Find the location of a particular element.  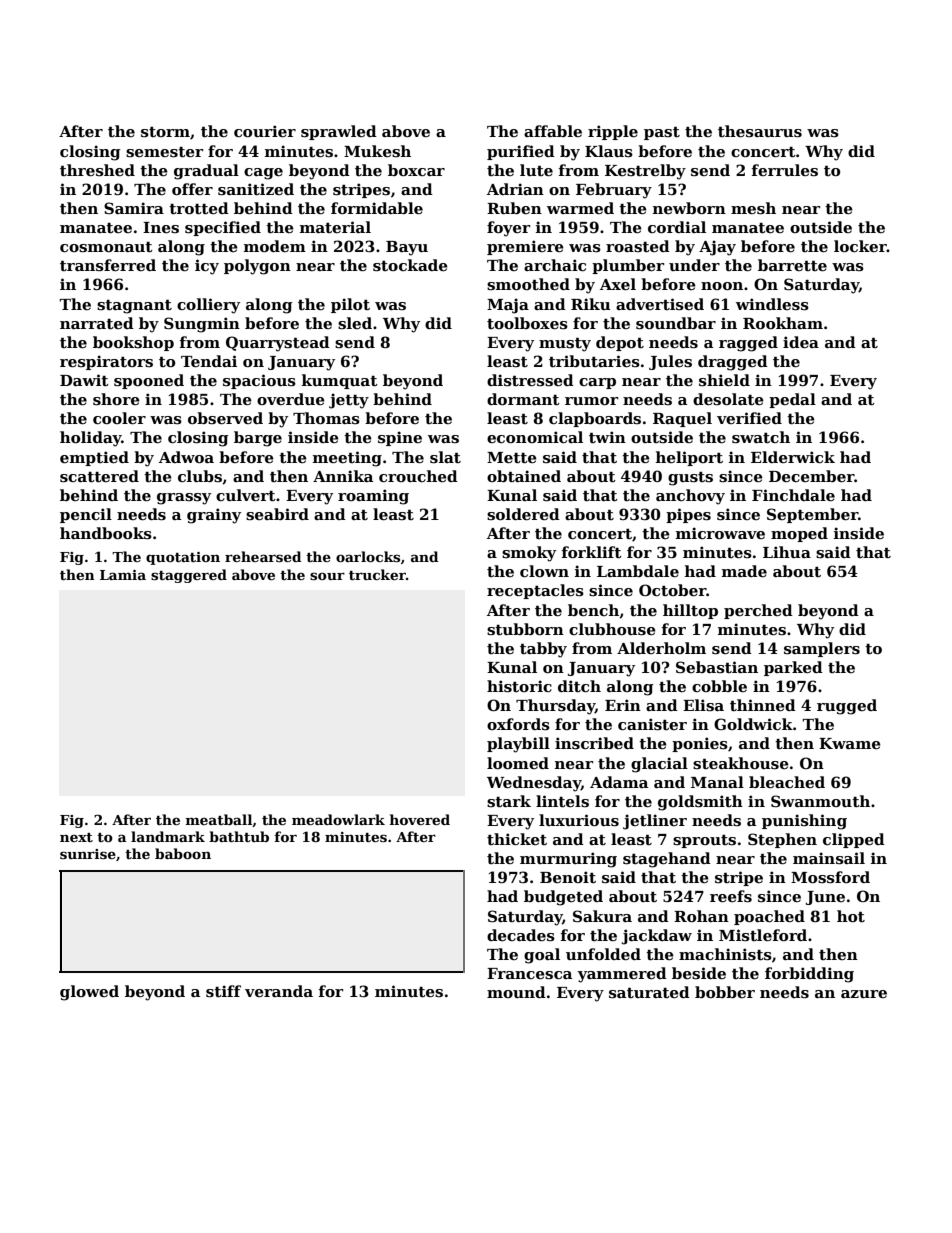

unfolded is located at coordinates (603, 954).
